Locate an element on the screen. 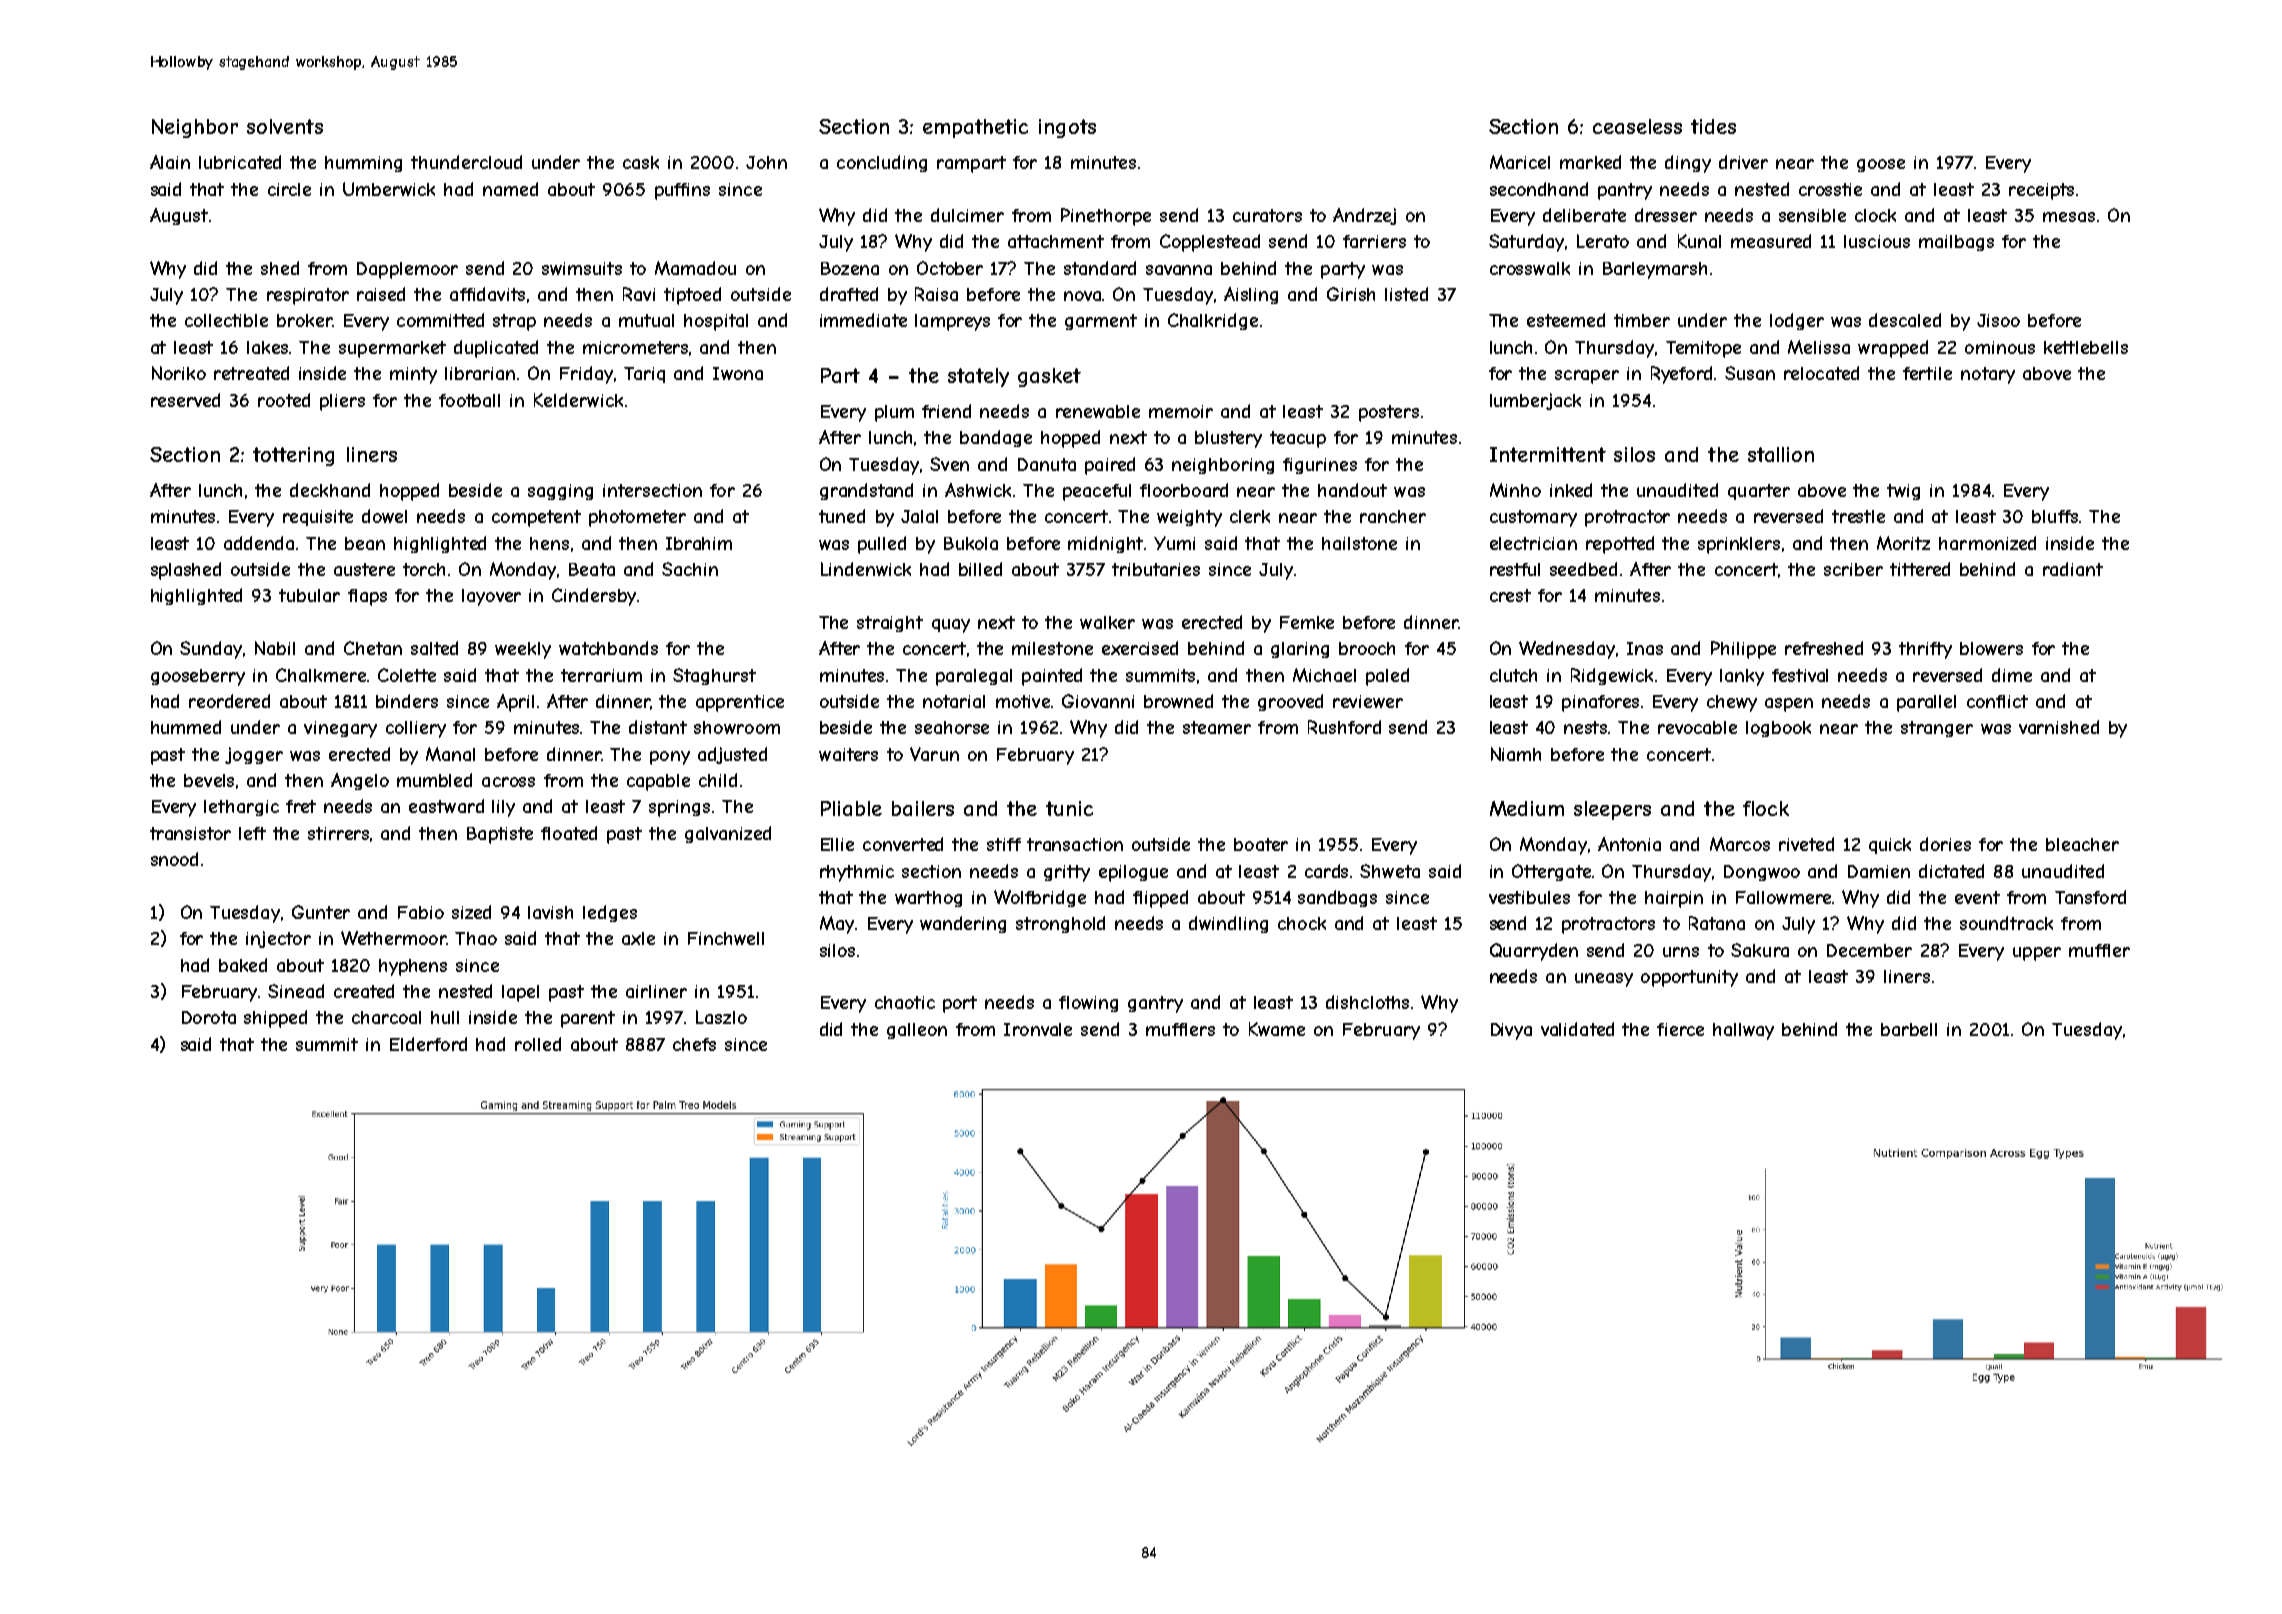 This screenshot has height=1614, width=2282. festival is located at coordinates (1800, 675).
